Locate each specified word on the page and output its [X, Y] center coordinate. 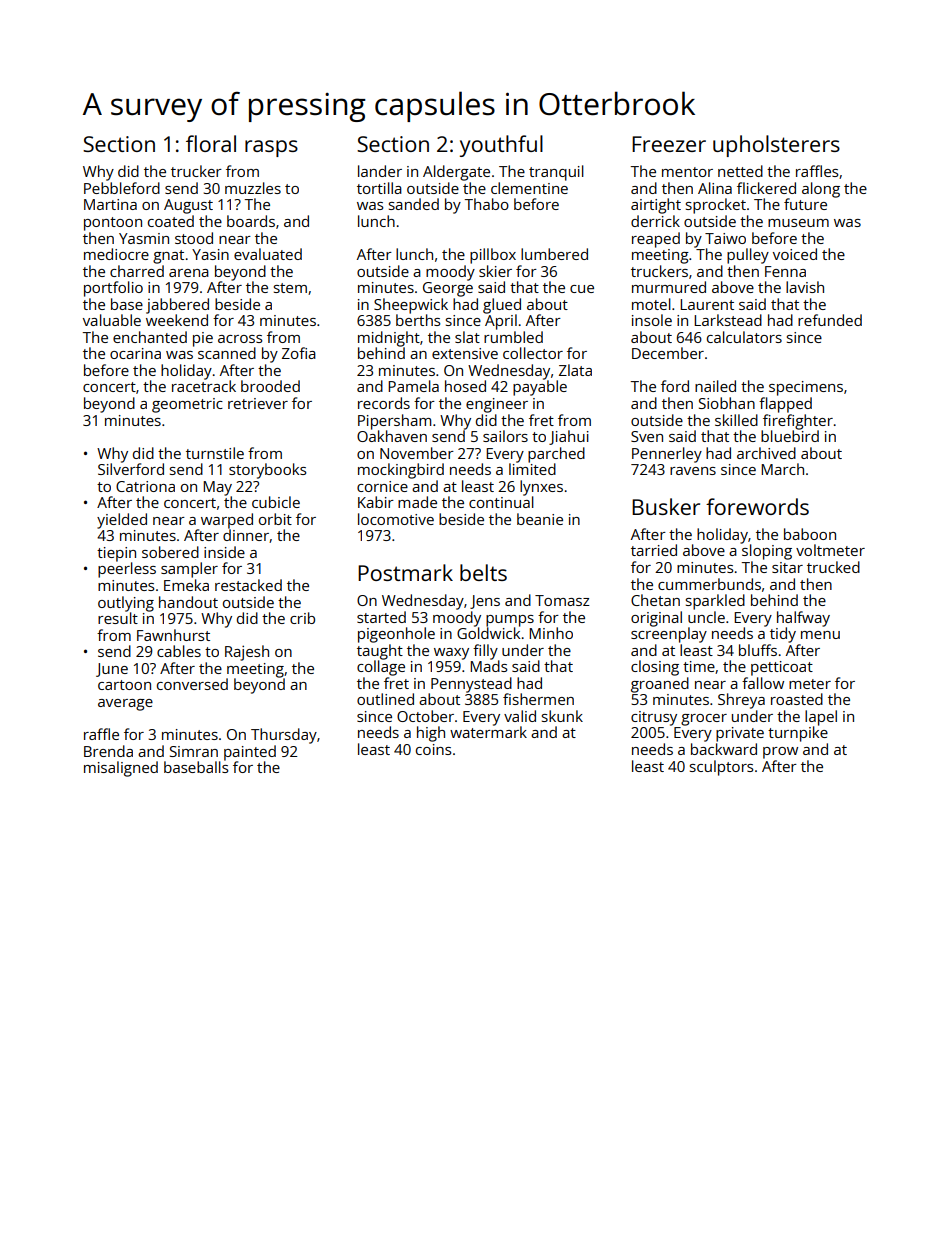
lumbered [554, 254]
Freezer [669, 144]
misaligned [121, 769]
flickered [766, 188]
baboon [810, 534]
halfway [803, 619]
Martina [110, 204]
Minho [551, 633]
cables [179, 651]
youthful [501, 146]
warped [227, 521]
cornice [382, 486]
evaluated [268, 254]
